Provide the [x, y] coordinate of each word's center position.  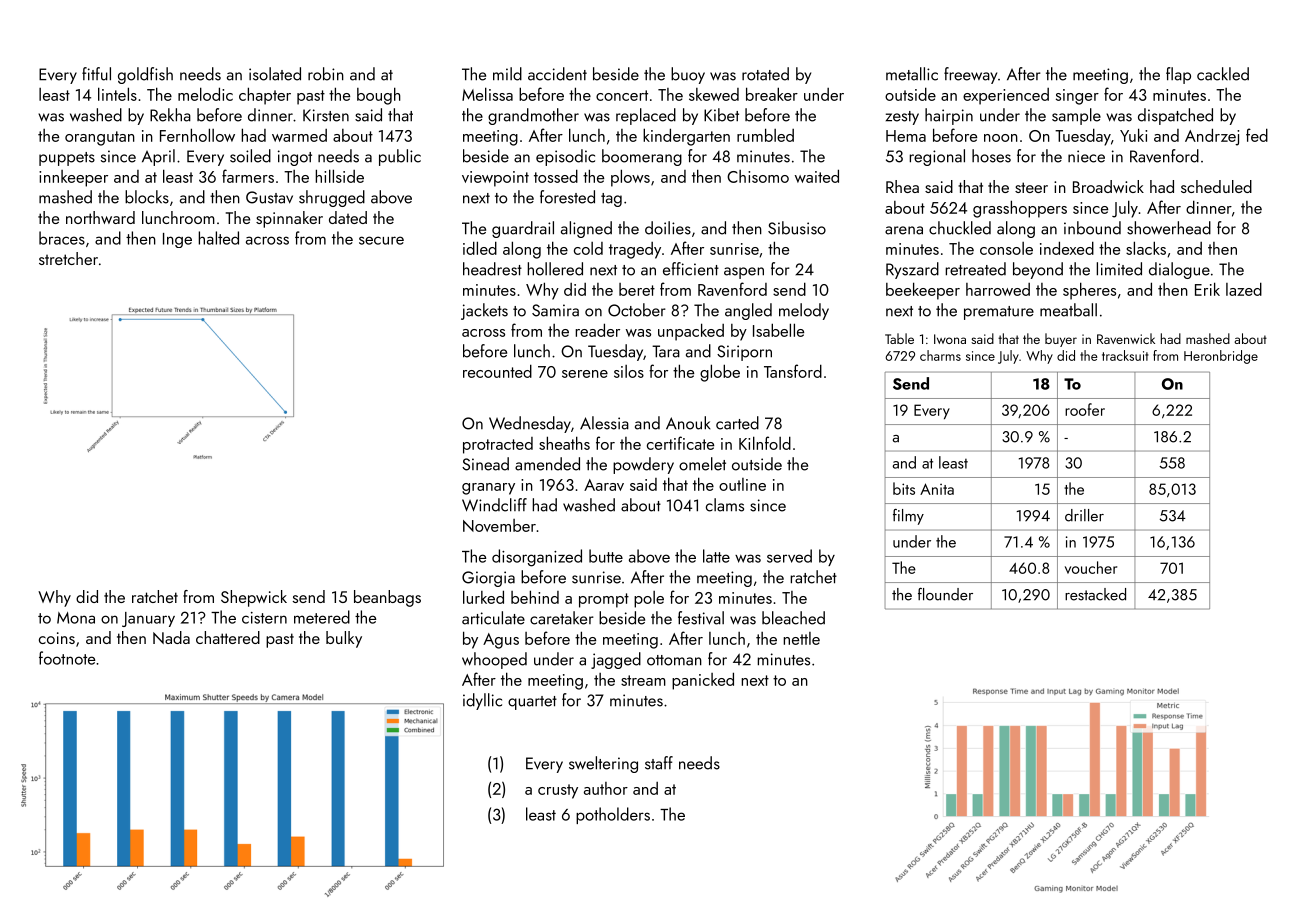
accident [557, 74]
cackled [1223, 74]
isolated [275, 74]
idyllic [482, 701]
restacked [1095, 594]
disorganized [537, 558]
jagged [616, 660]
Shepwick [254, 598]
